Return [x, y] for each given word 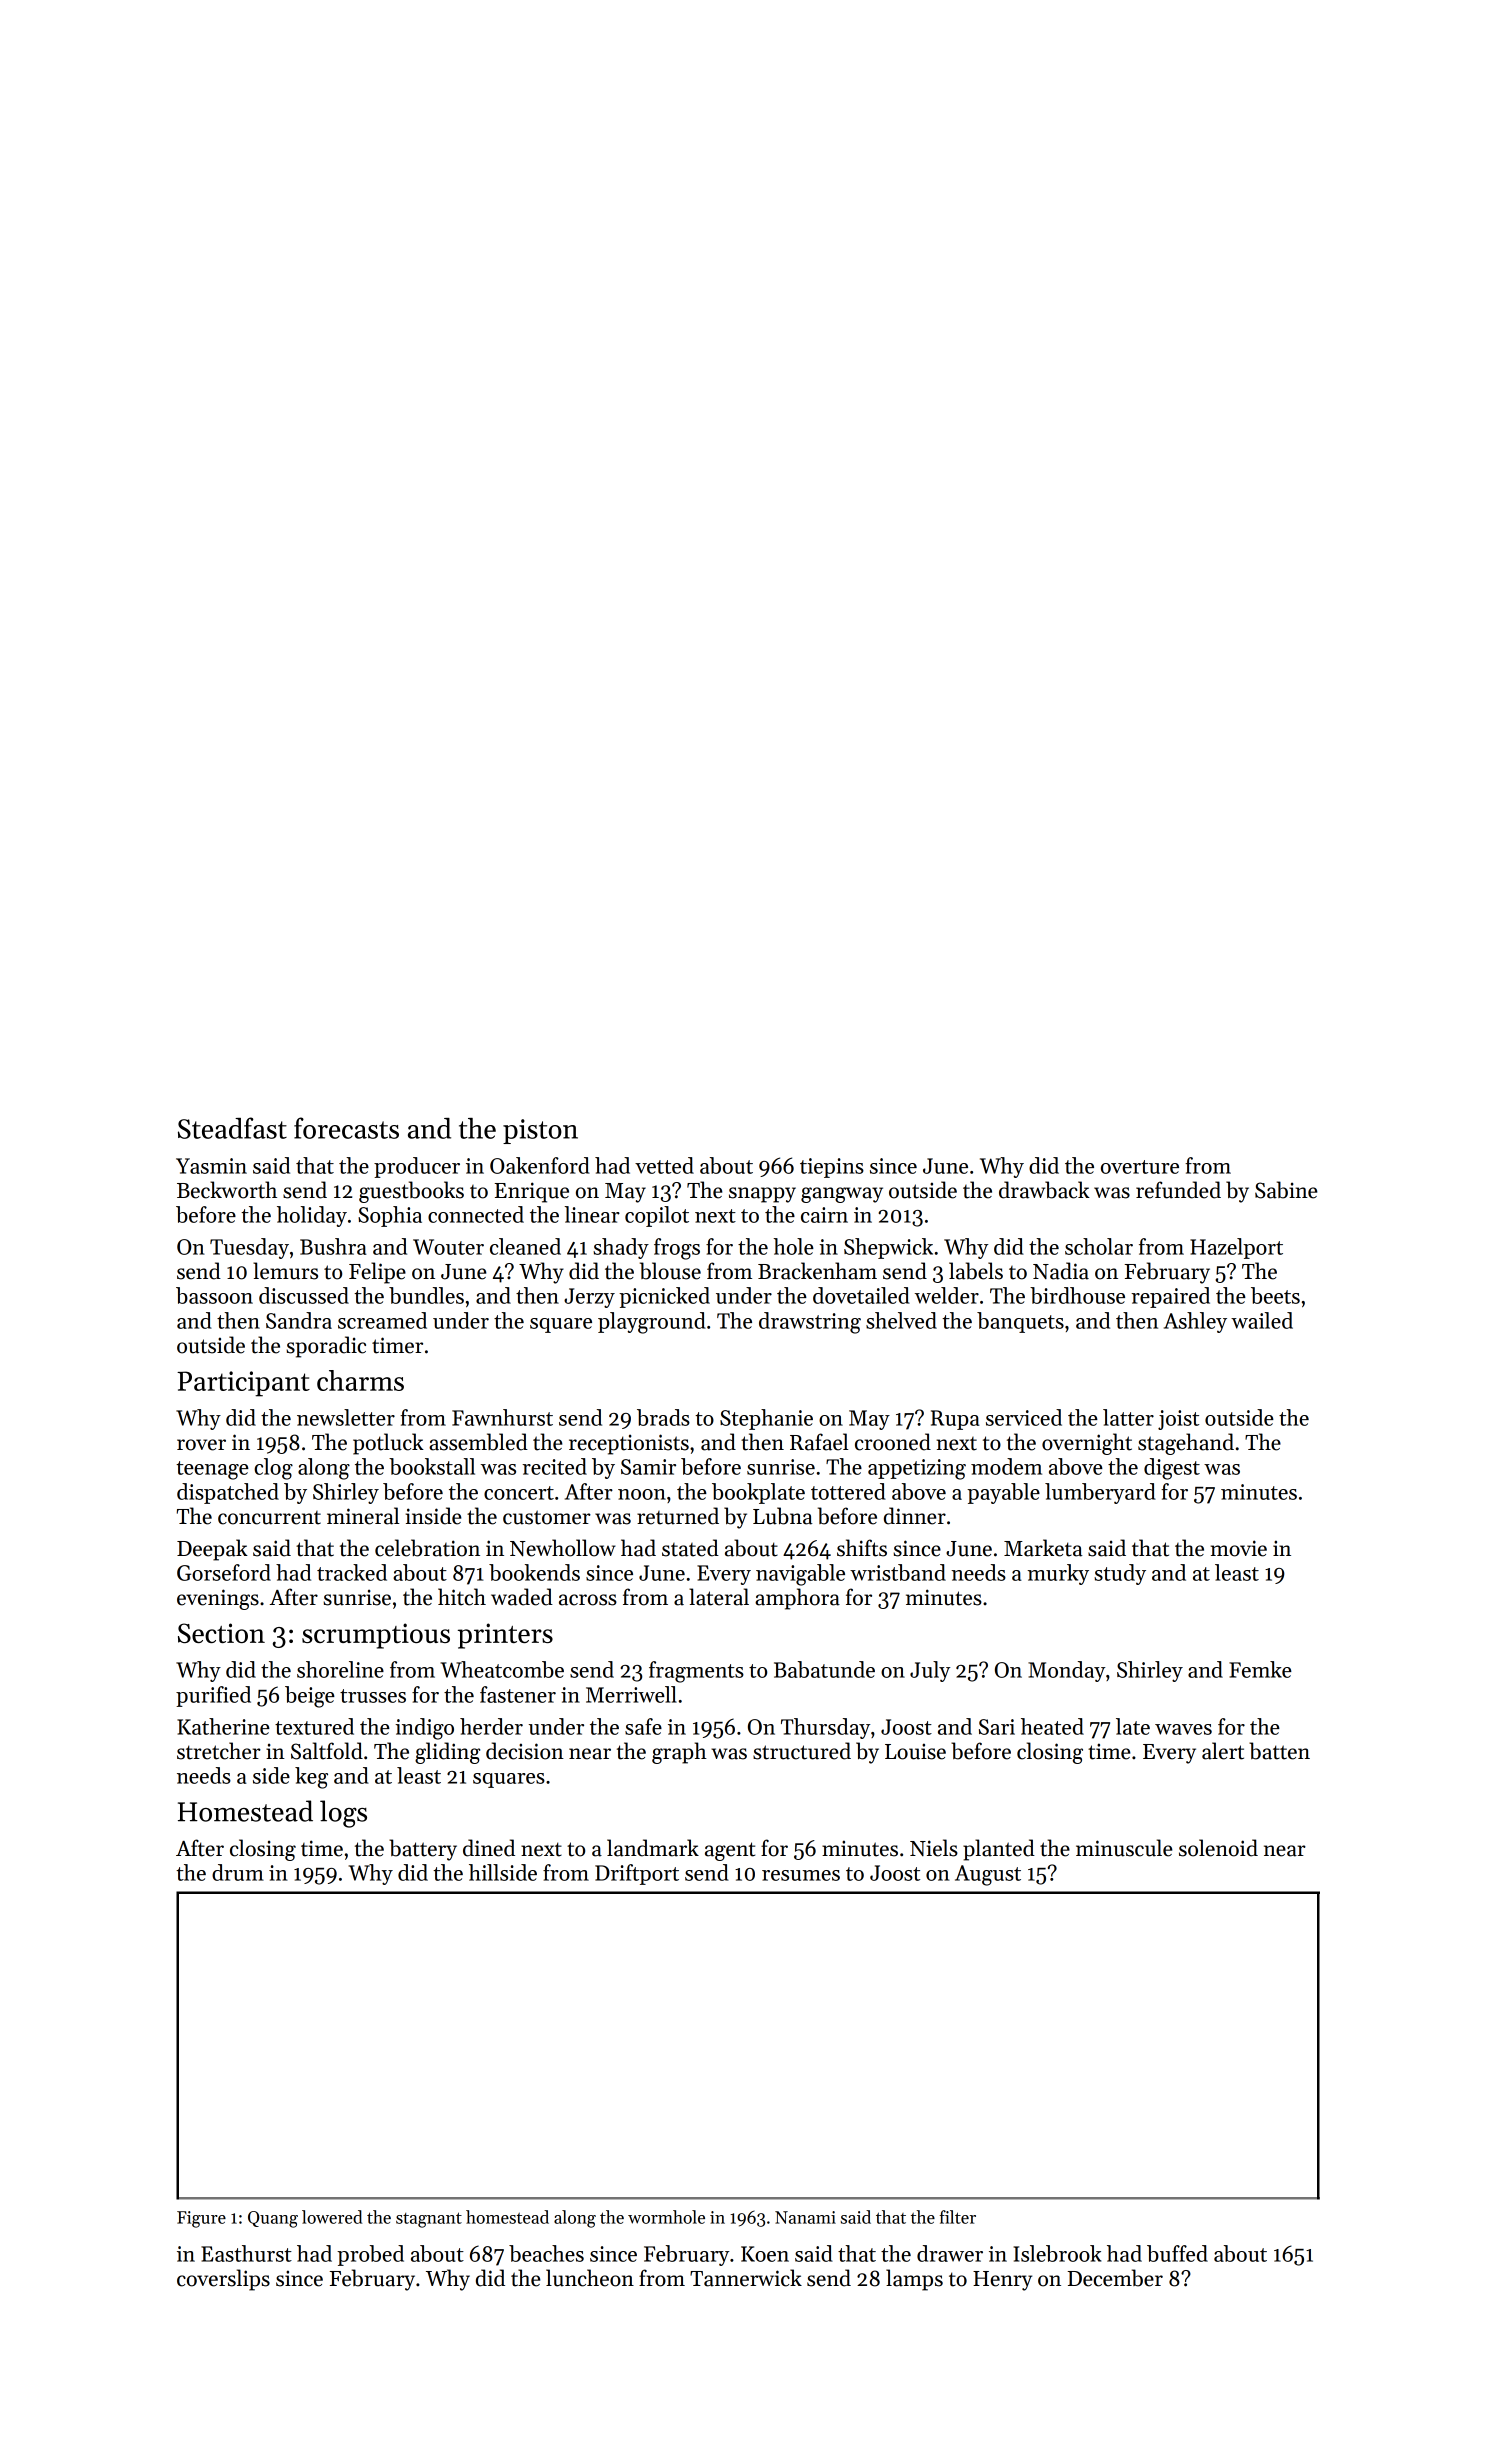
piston [540, 1131]
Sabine [1286, 1190]
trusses [373, 1696]
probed [370, 2255]
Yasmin [211, 1166]
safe [643, 1726]
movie [1238, 1548]
